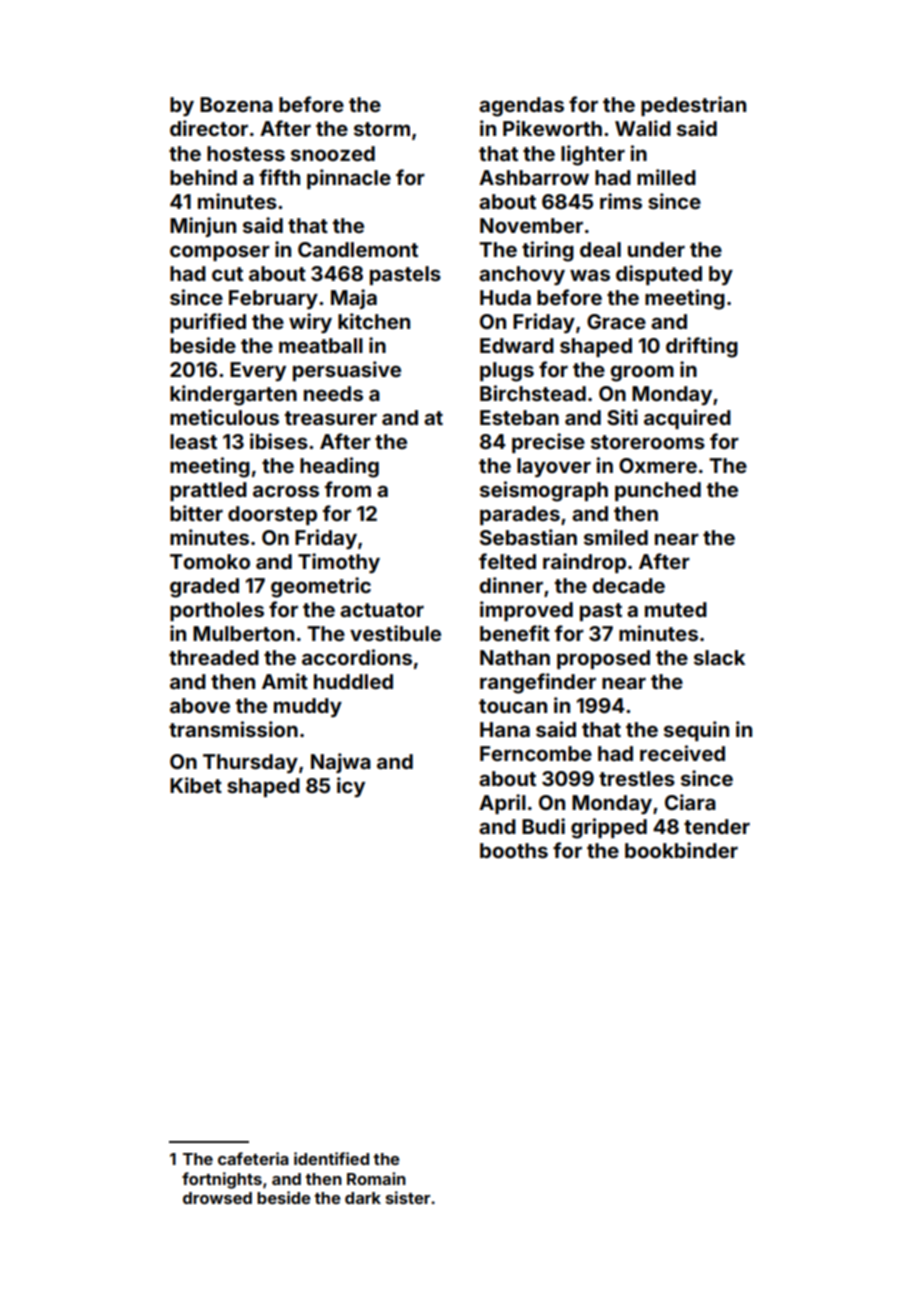 This screenshot has height=1311, width=924. What do you see at coordinates (693, 106) in the screenshot?
I see `pedestrian` at bounding box center [693, 106].
